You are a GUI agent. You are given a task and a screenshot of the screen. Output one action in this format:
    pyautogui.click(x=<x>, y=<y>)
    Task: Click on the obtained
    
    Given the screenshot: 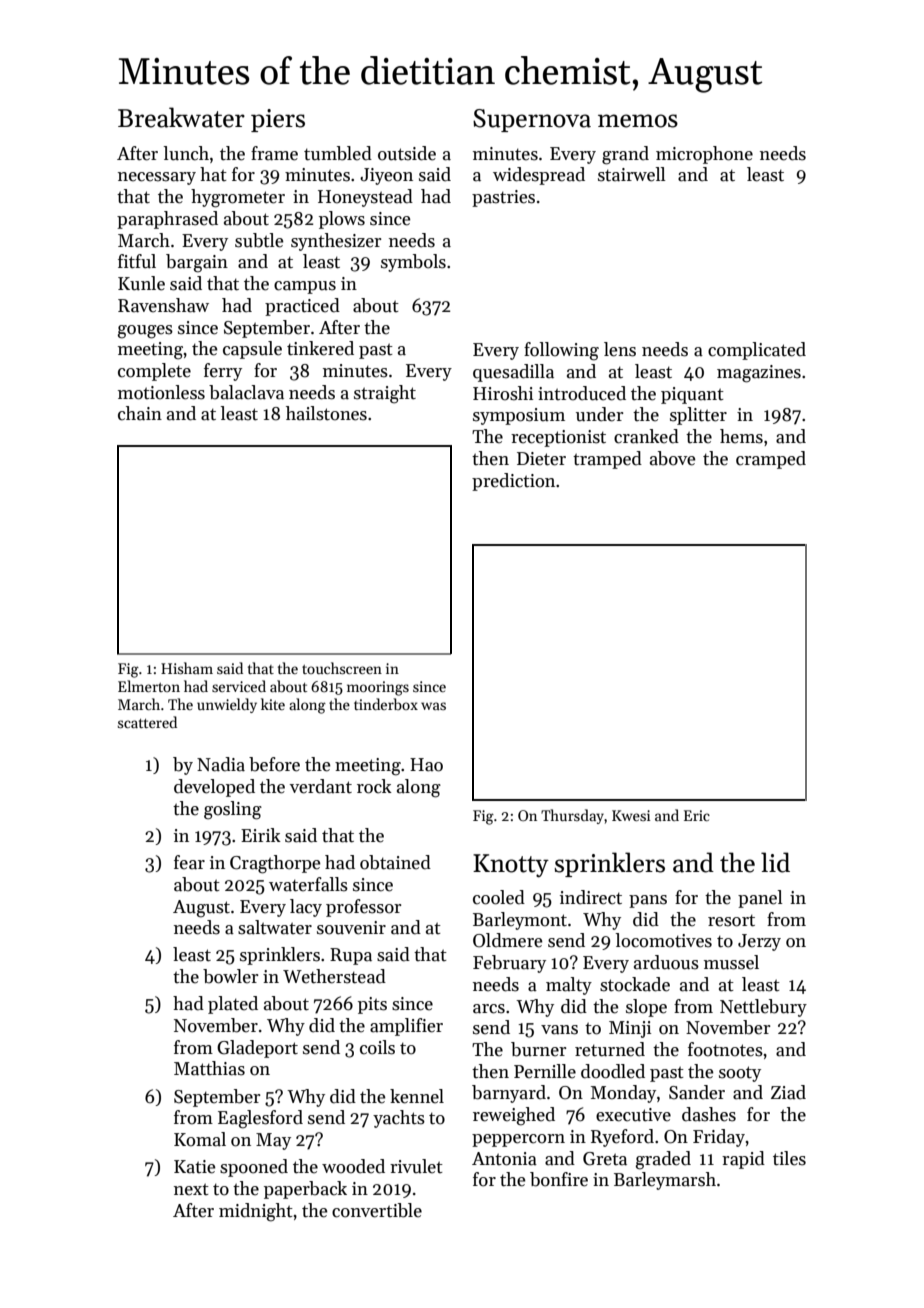 What is the action you would take?
    pyautogui.click(x=395, y=862)
